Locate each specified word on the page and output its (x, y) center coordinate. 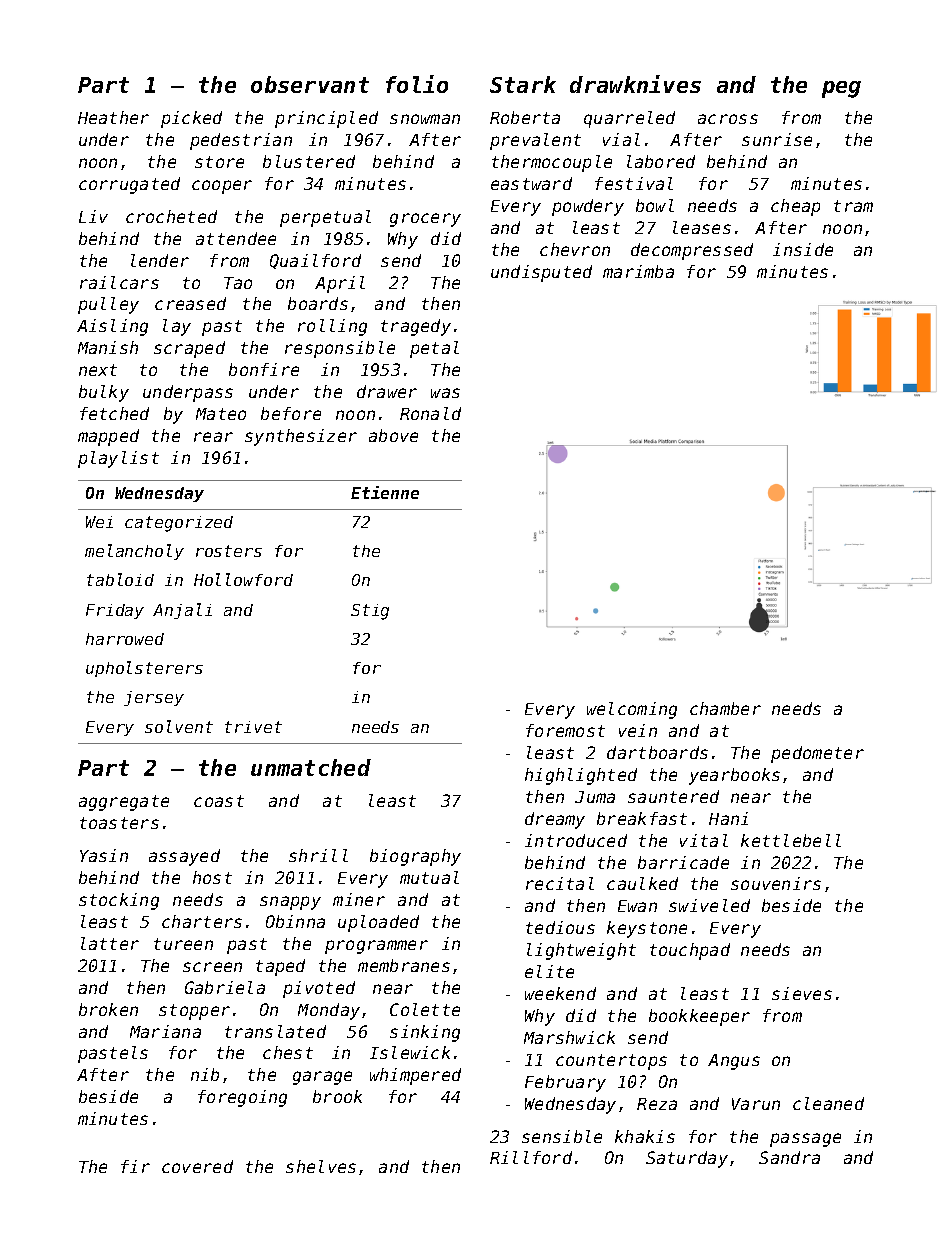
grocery (425, 220)
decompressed (692, 251)
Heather (113, 117)
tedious (560, 927)
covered (197, 1166)
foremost (565, 730)
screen (212, 967)
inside (803, 249)
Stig (370, 612)
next (98, 370)
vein (638, 730)
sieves (802, 993)
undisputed (541, 273)
